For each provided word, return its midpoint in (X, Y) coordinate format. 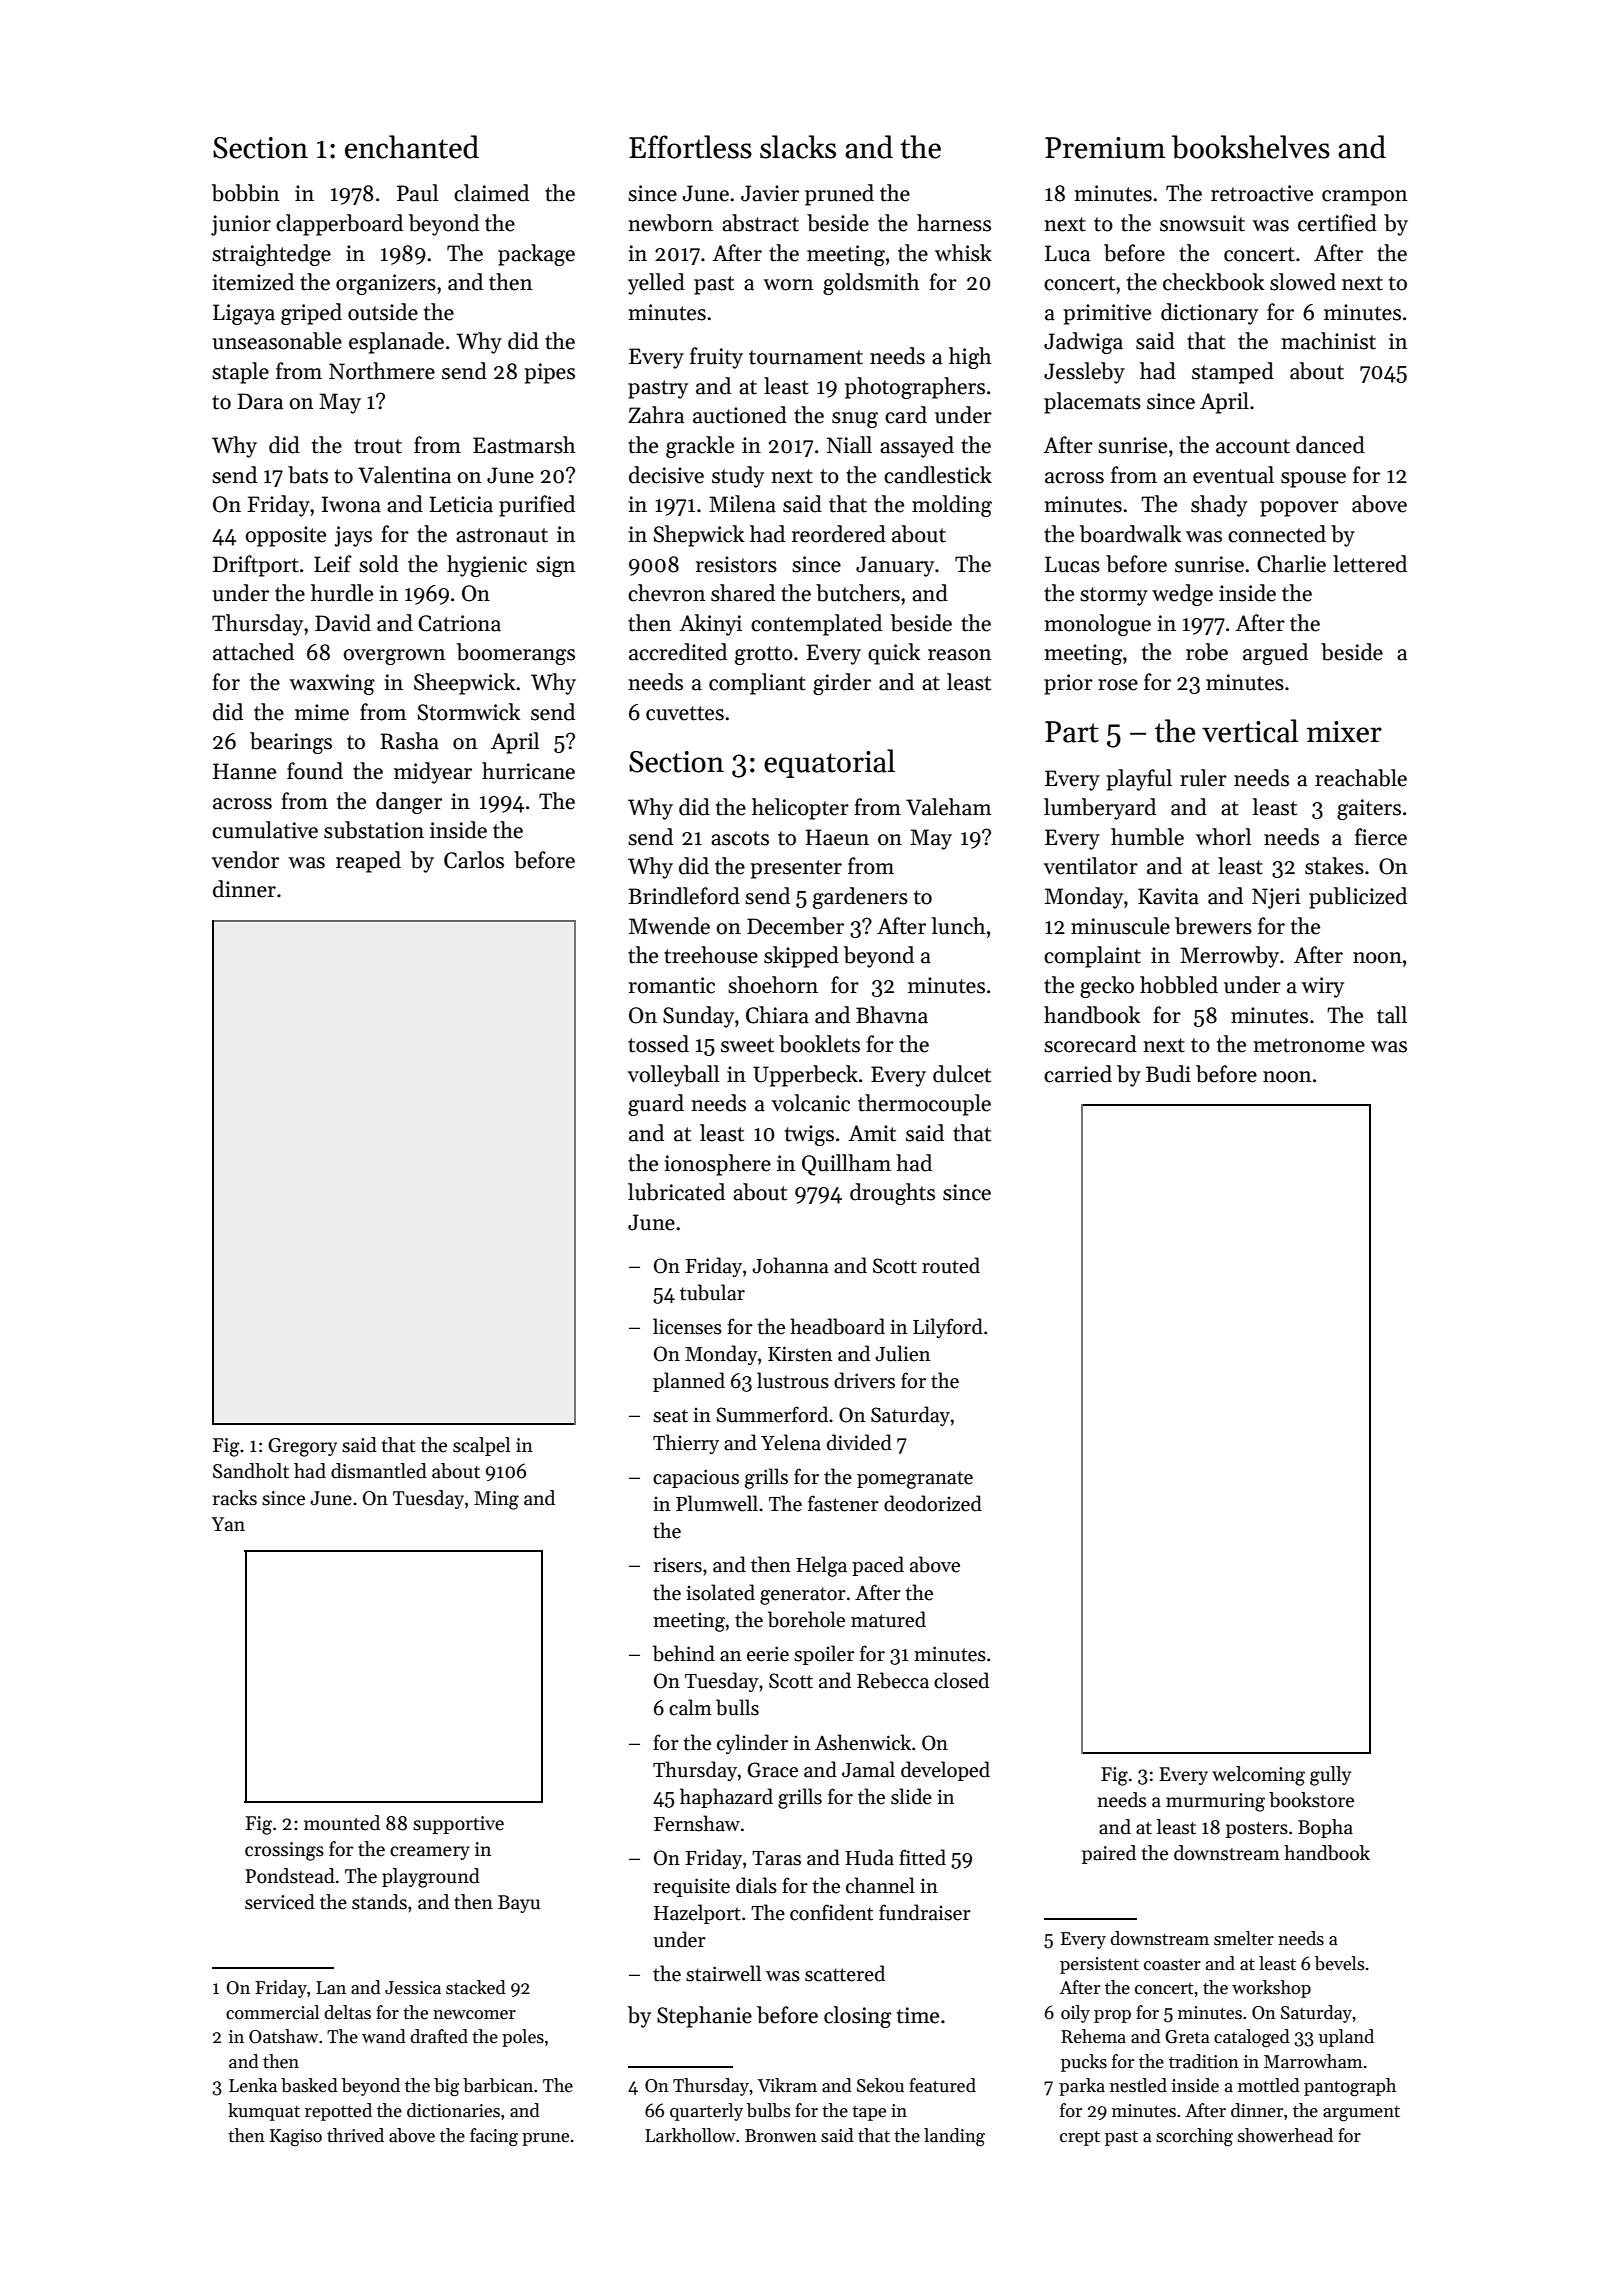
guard (656, 1105)
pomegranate (915, 1480)
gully (1330, 1776)
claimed (491, 193)
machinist (1328, 341)
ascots (740, 838)
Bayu (519, 1904)
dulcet (962, 1074)
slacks (798, 147)
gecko (1107, 987)
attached (253, 652)
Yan (228, 1524)
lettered (1370, 564)
